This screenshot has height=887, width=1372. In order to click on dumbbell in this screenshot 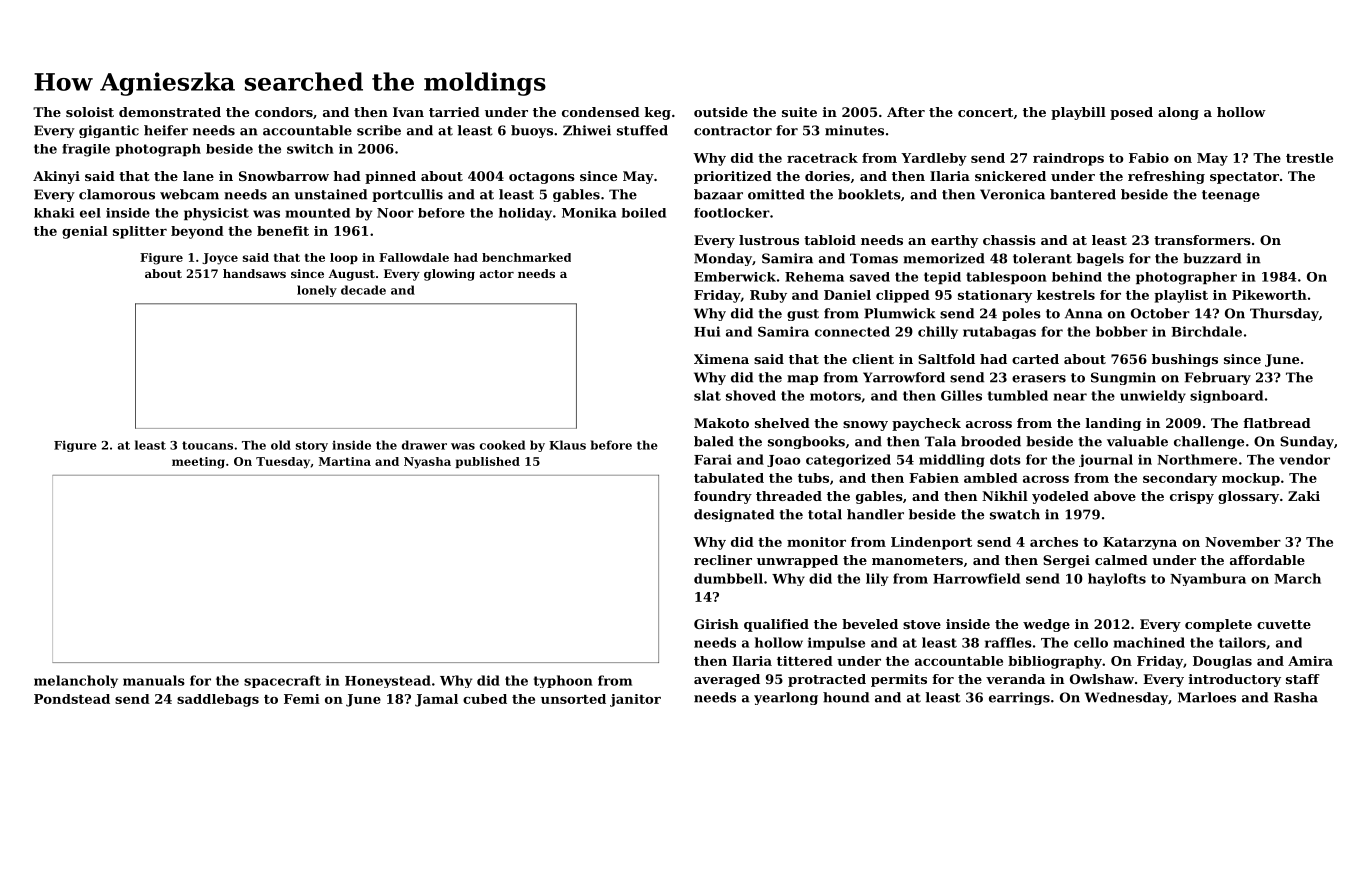, I will do `click(728, 578)`.
